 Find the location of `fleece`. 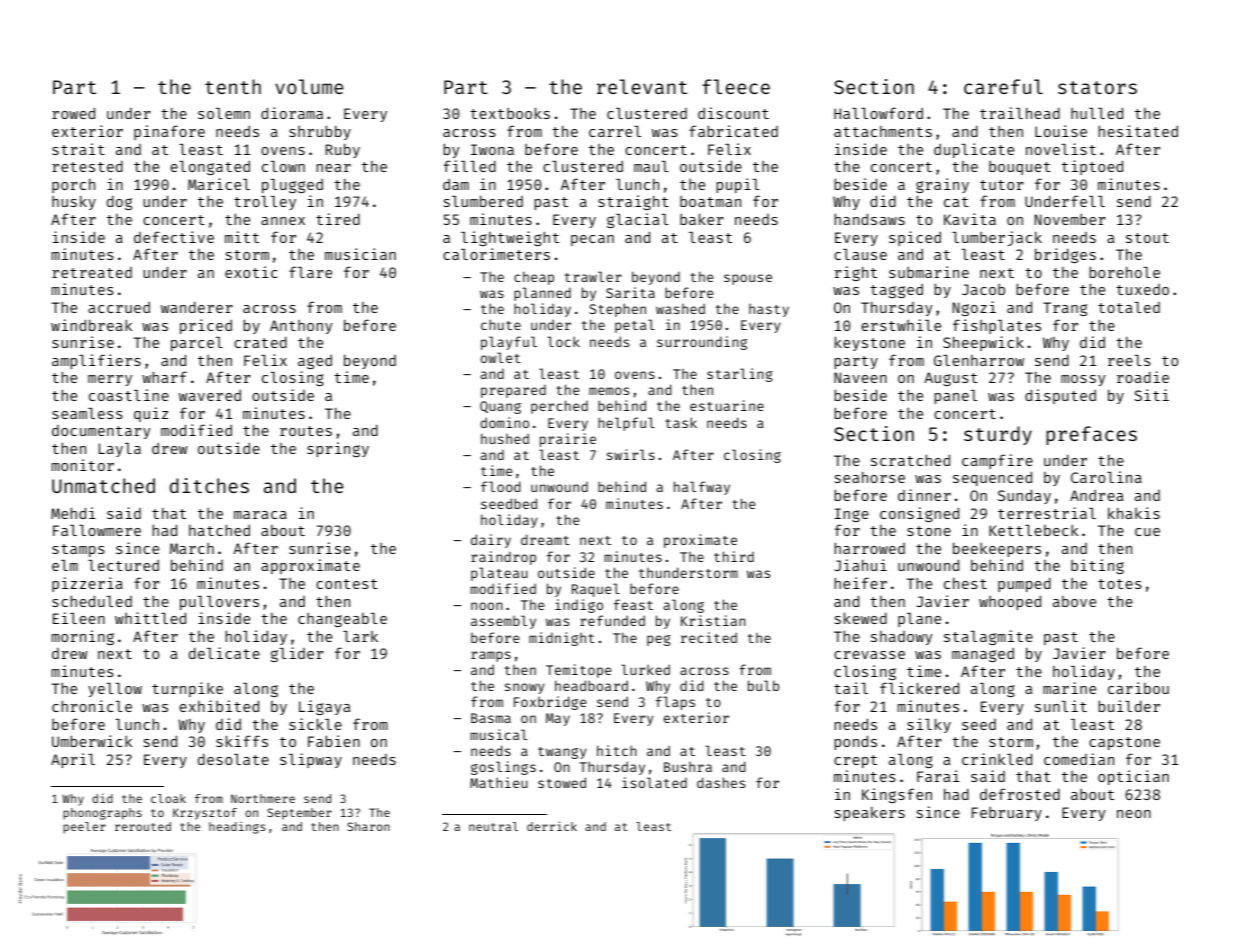

fleece is located at coordinates (736, 86).
